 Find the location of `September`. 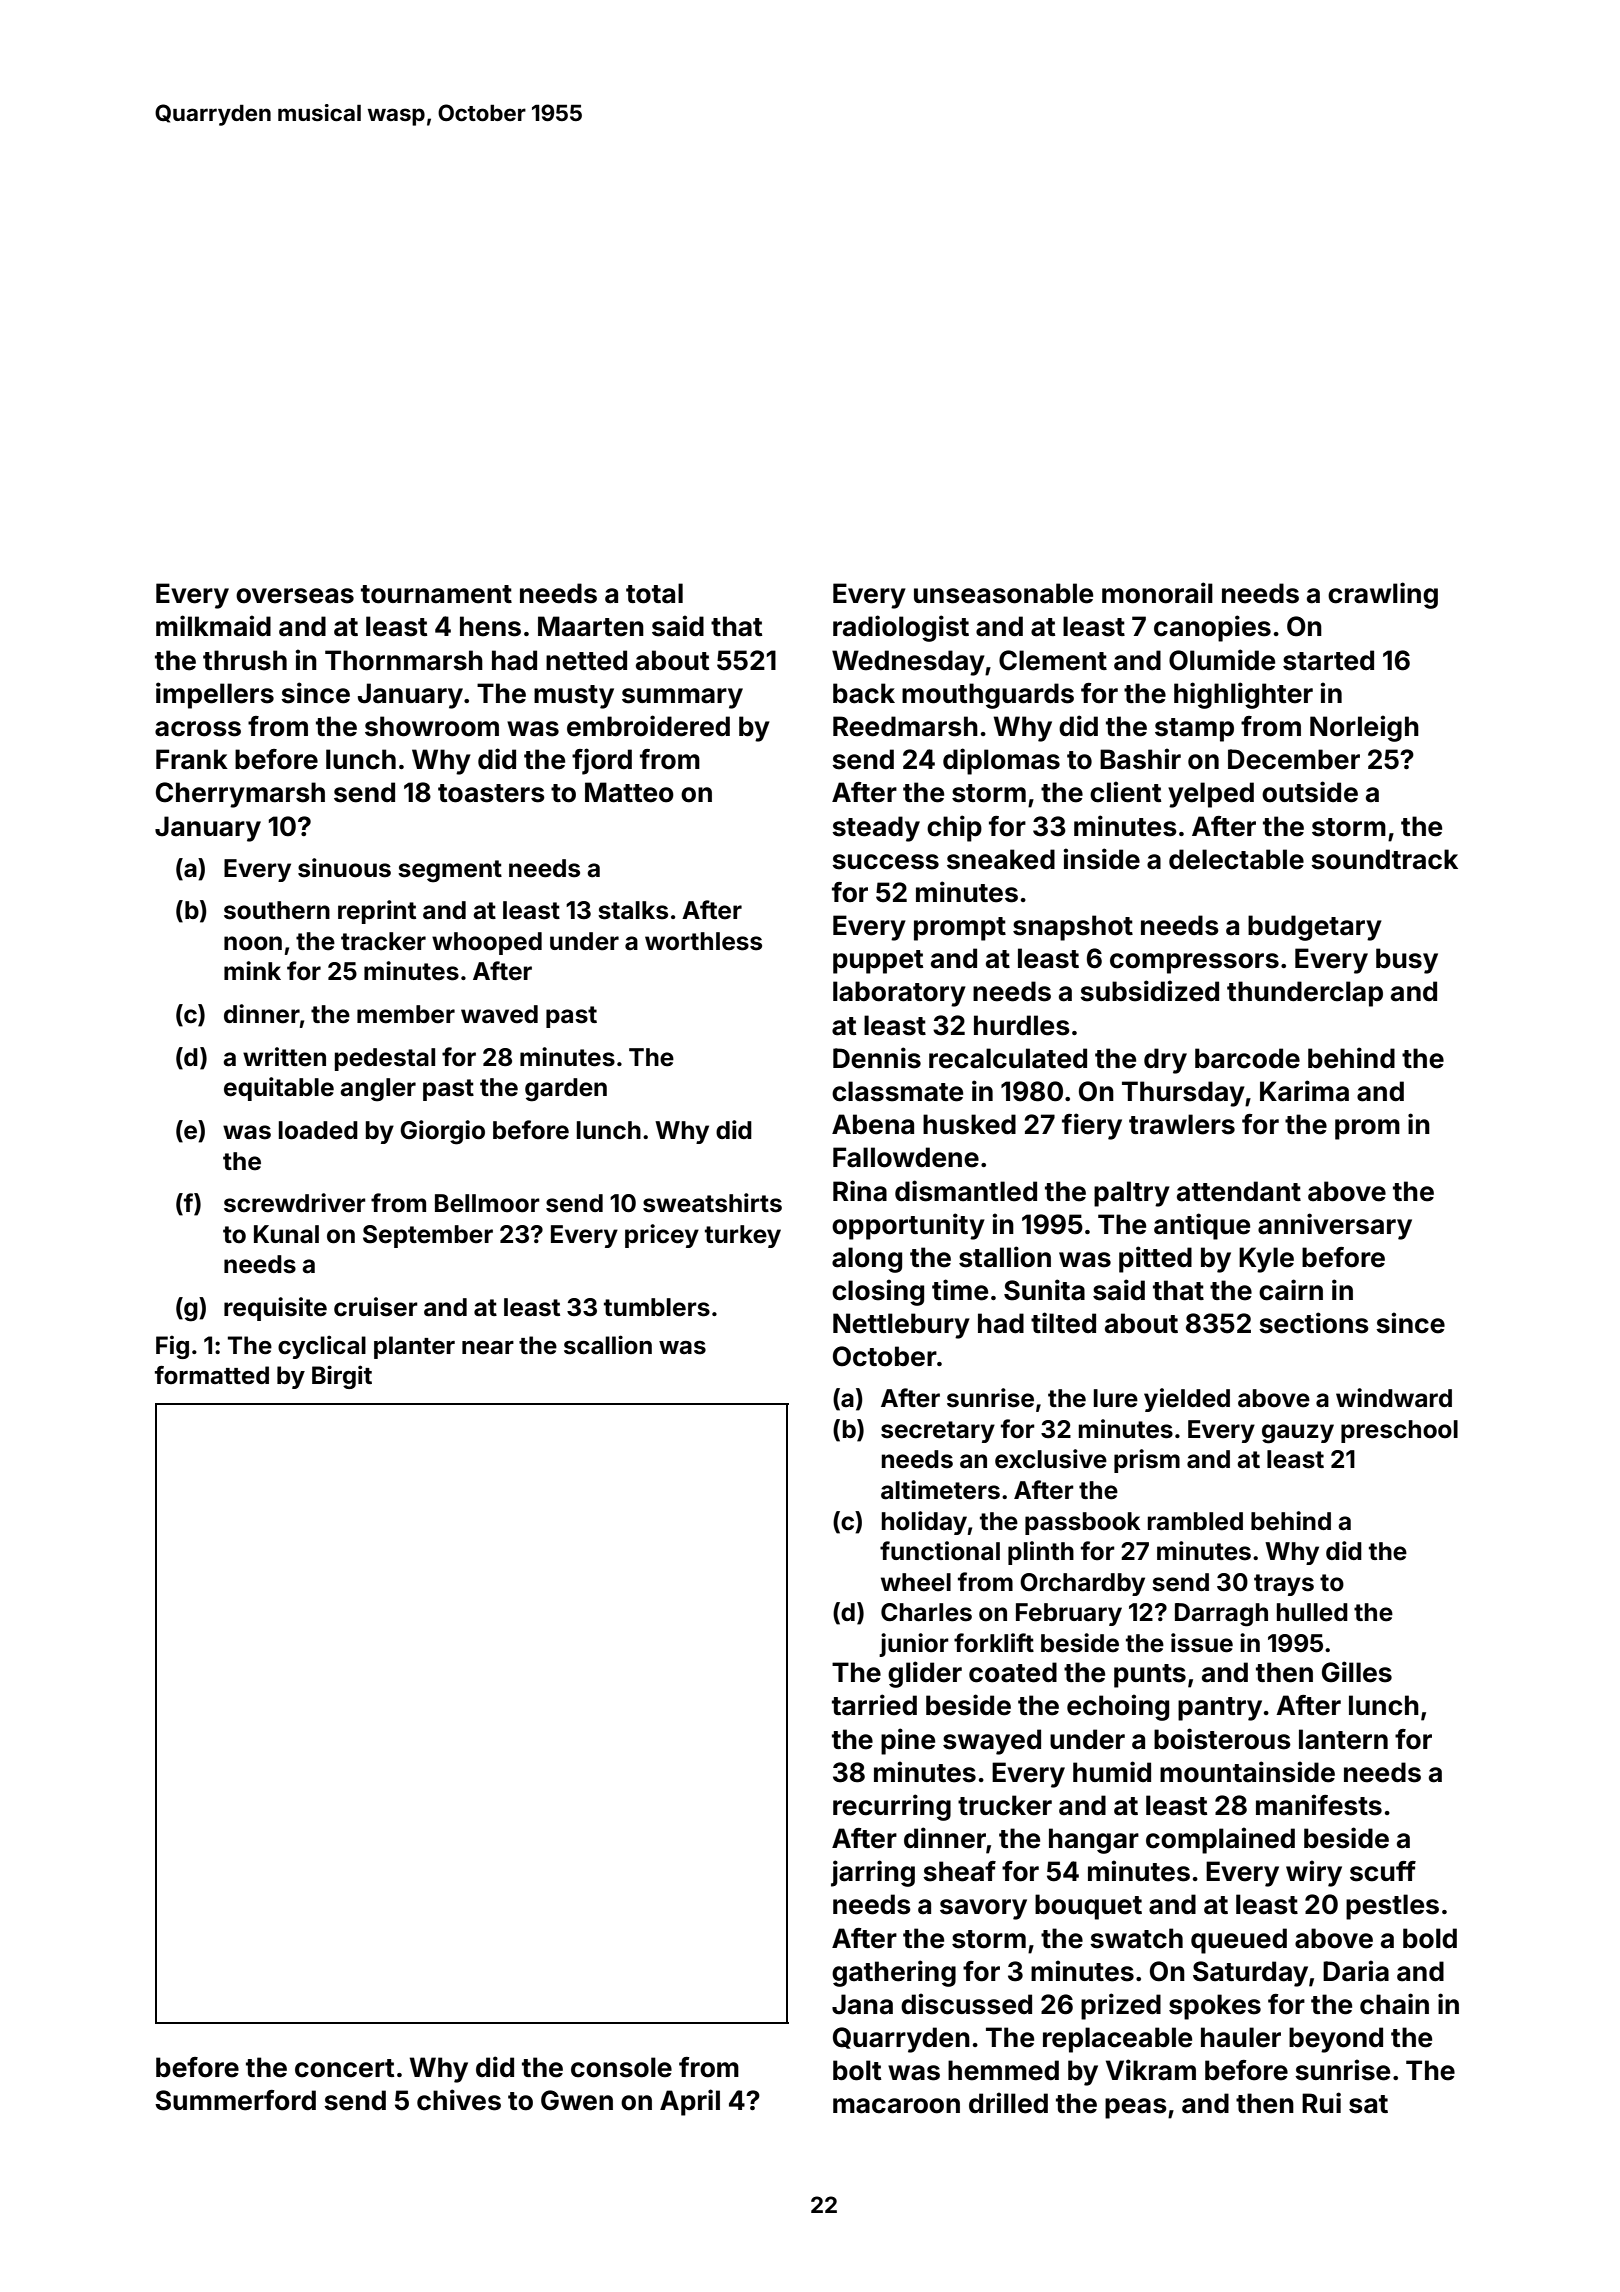

September is located at coordinates (428, 1236).
